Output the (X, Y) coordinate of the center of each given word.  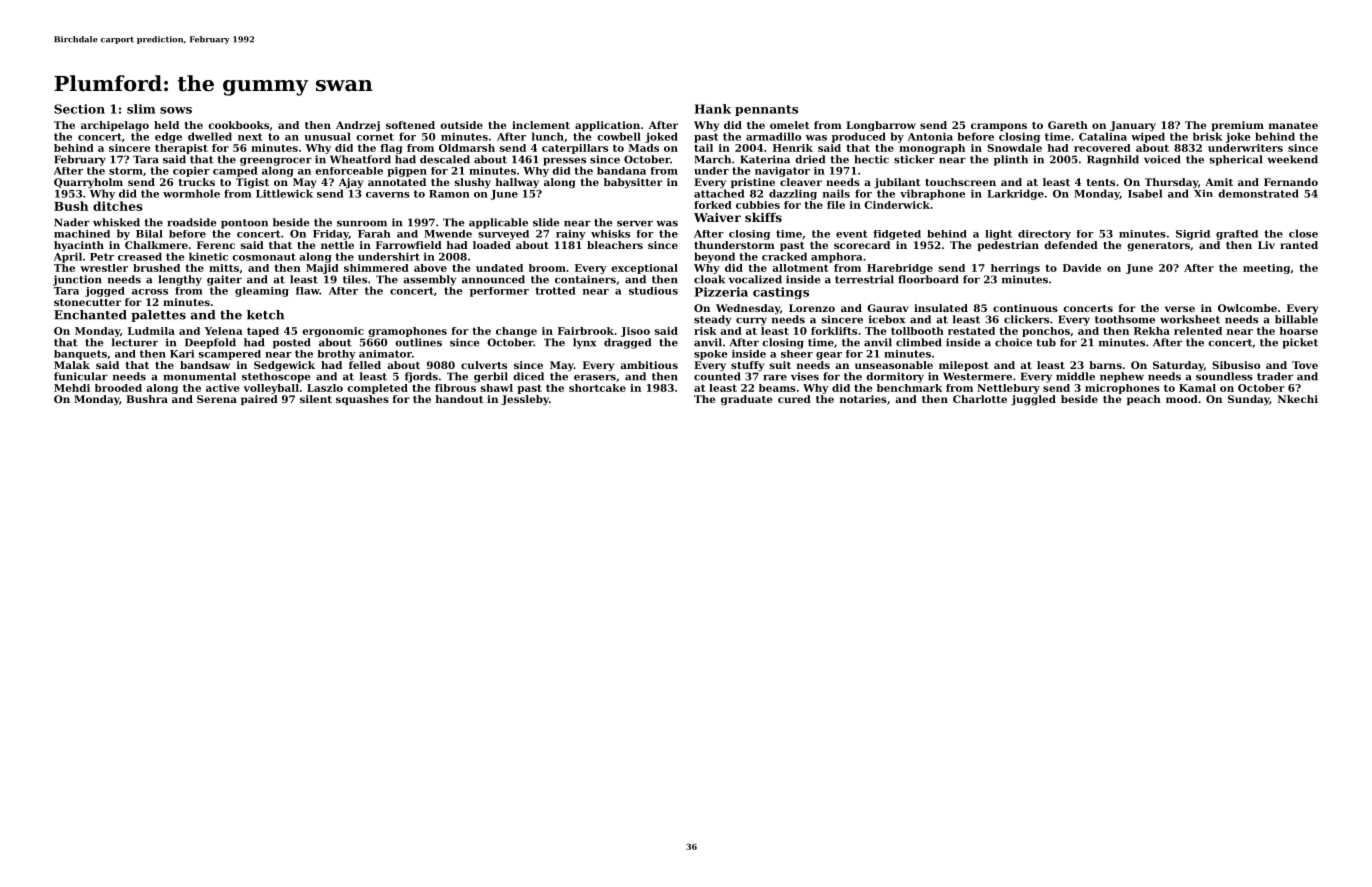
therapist (181, 149)
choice (1013, 342)
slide (546, 222)
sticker (914, 159)
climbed (919, 342)
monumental (199, 376)
